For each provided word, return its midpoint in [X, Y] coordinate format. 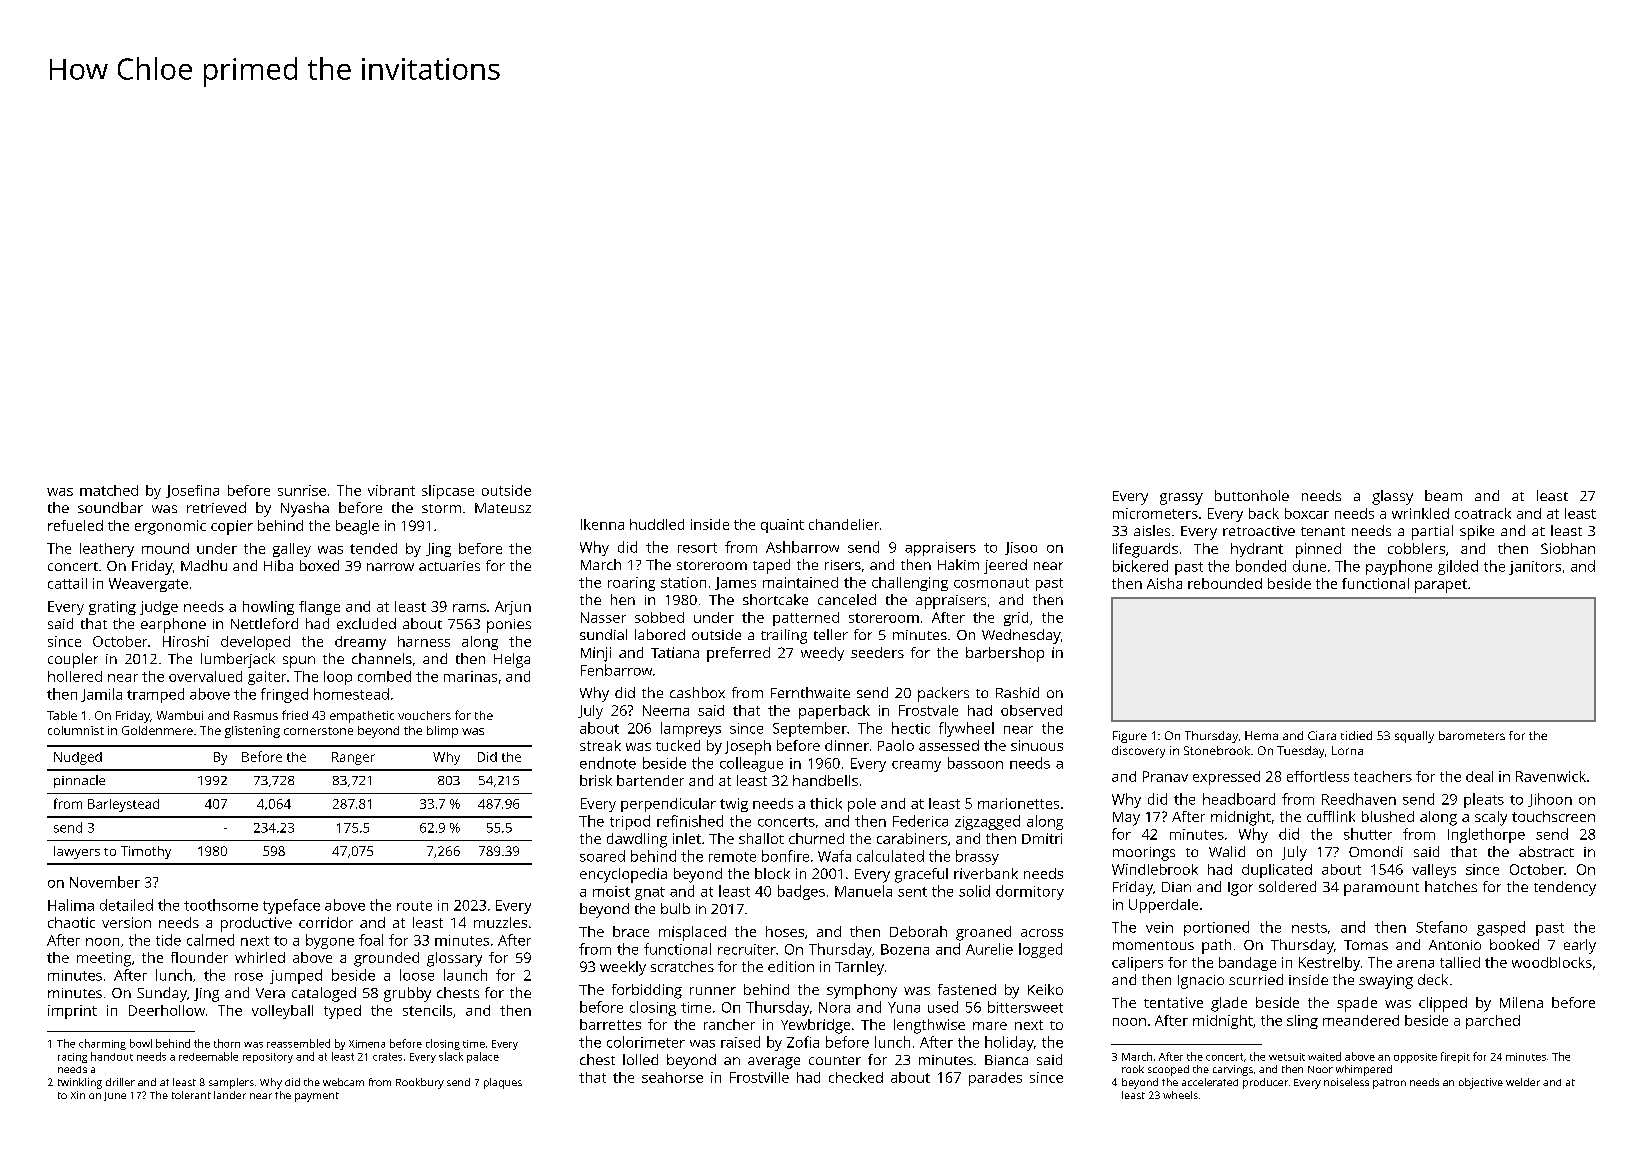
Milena [1521, 1002]
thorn [227, 1043]
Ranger [353, 758]
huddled [657, 524]
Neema [666, 710]
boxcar [1307, 513]
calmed [210, 940]
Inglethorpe [1486, 835]
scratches [682, 966]
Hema [1261, 735]
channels [382, 658]
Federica [920, 821]
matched [109, 490]
